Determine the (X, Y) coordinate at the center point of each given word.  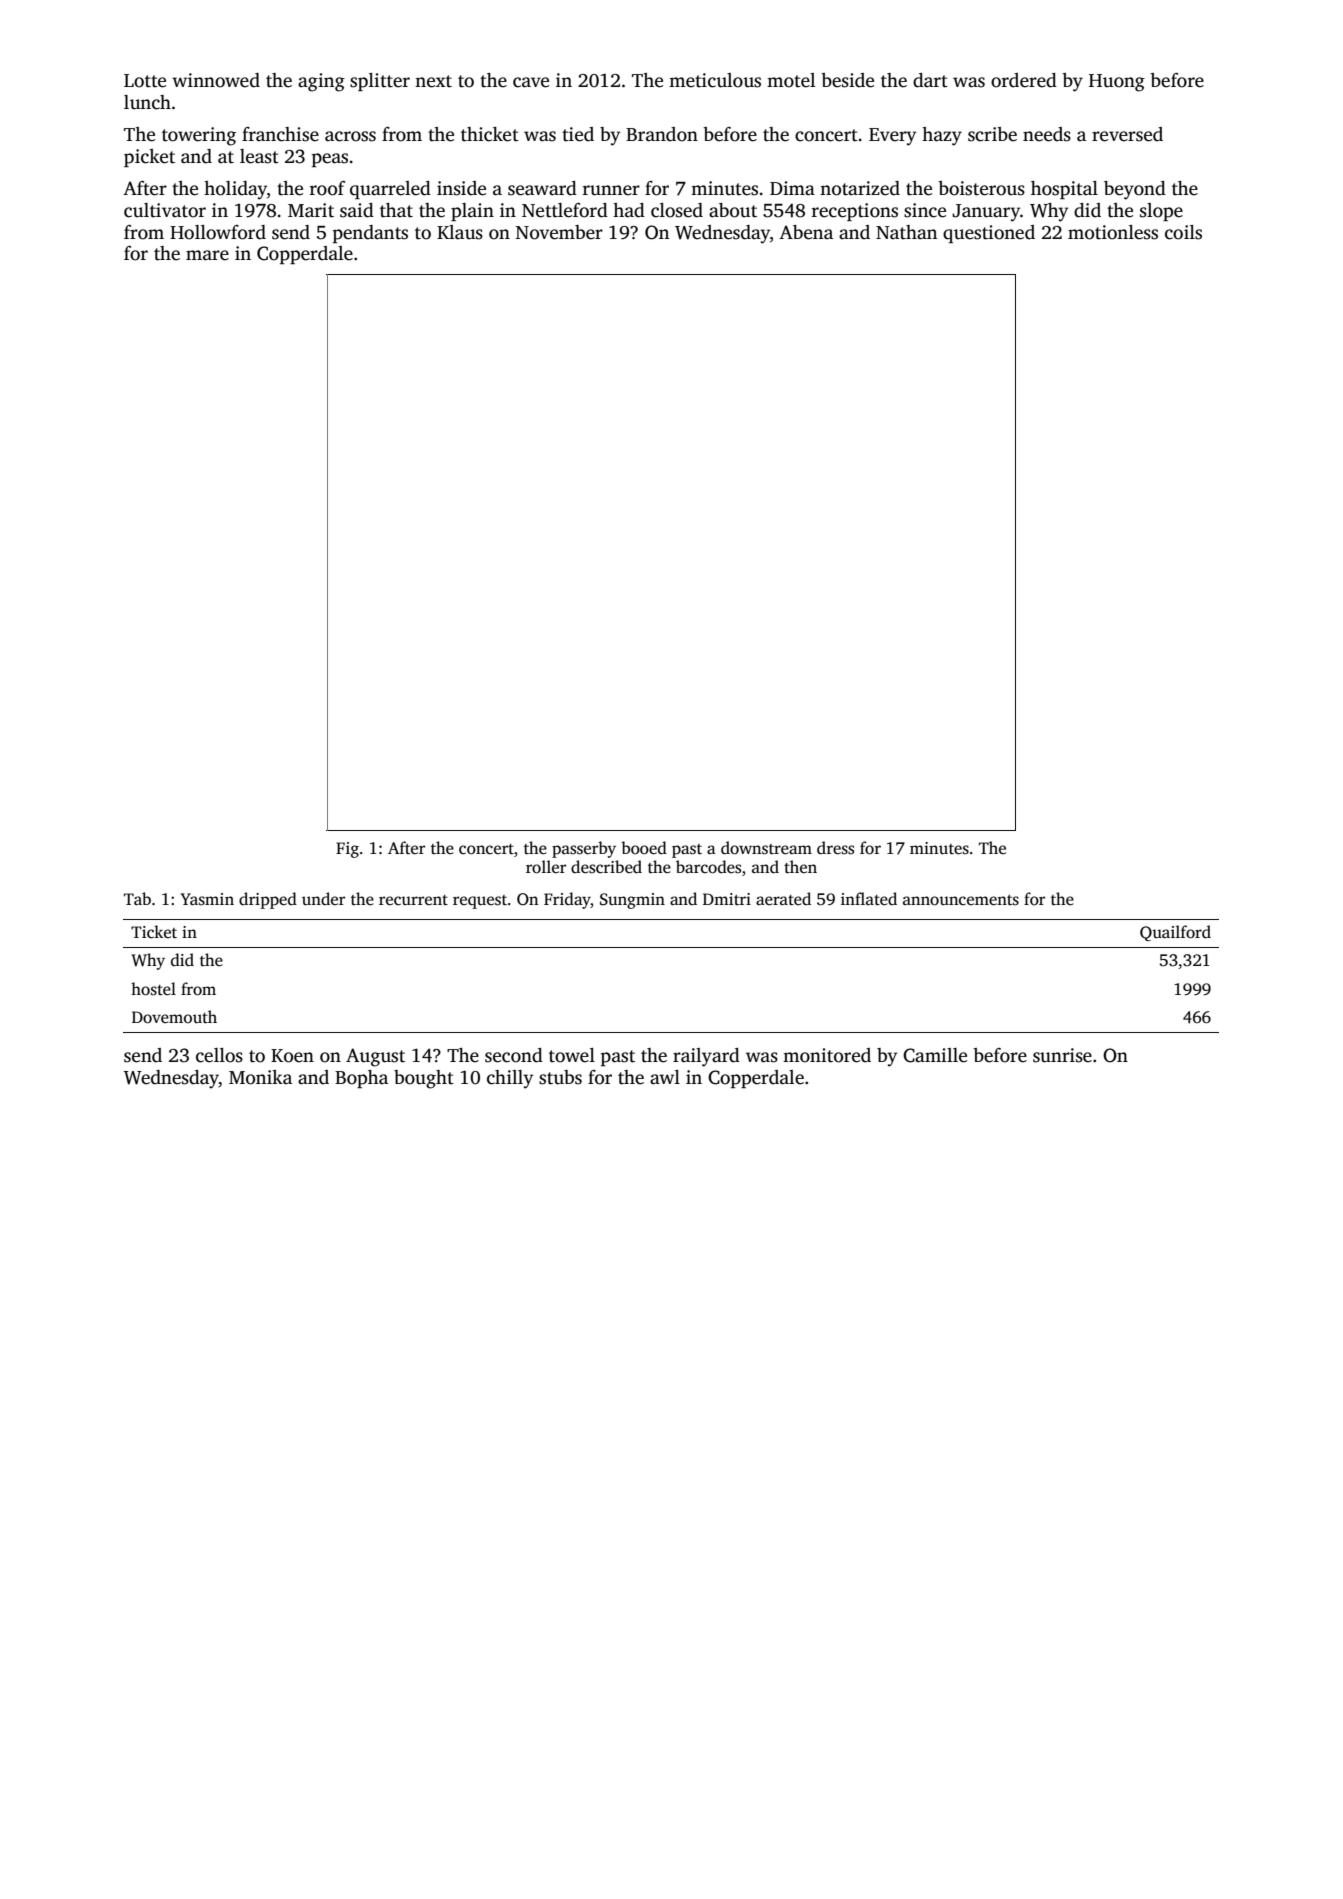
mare (207, 255)
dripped (268, 900)
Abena (806, 232)
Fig (347, 850)
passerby (584, 849)
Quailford (1175, 933)
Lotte (145, 81)
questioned (989, 234)
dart (930, 80)
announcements (961, 900)
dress (835, 848)
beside (847, 80)
